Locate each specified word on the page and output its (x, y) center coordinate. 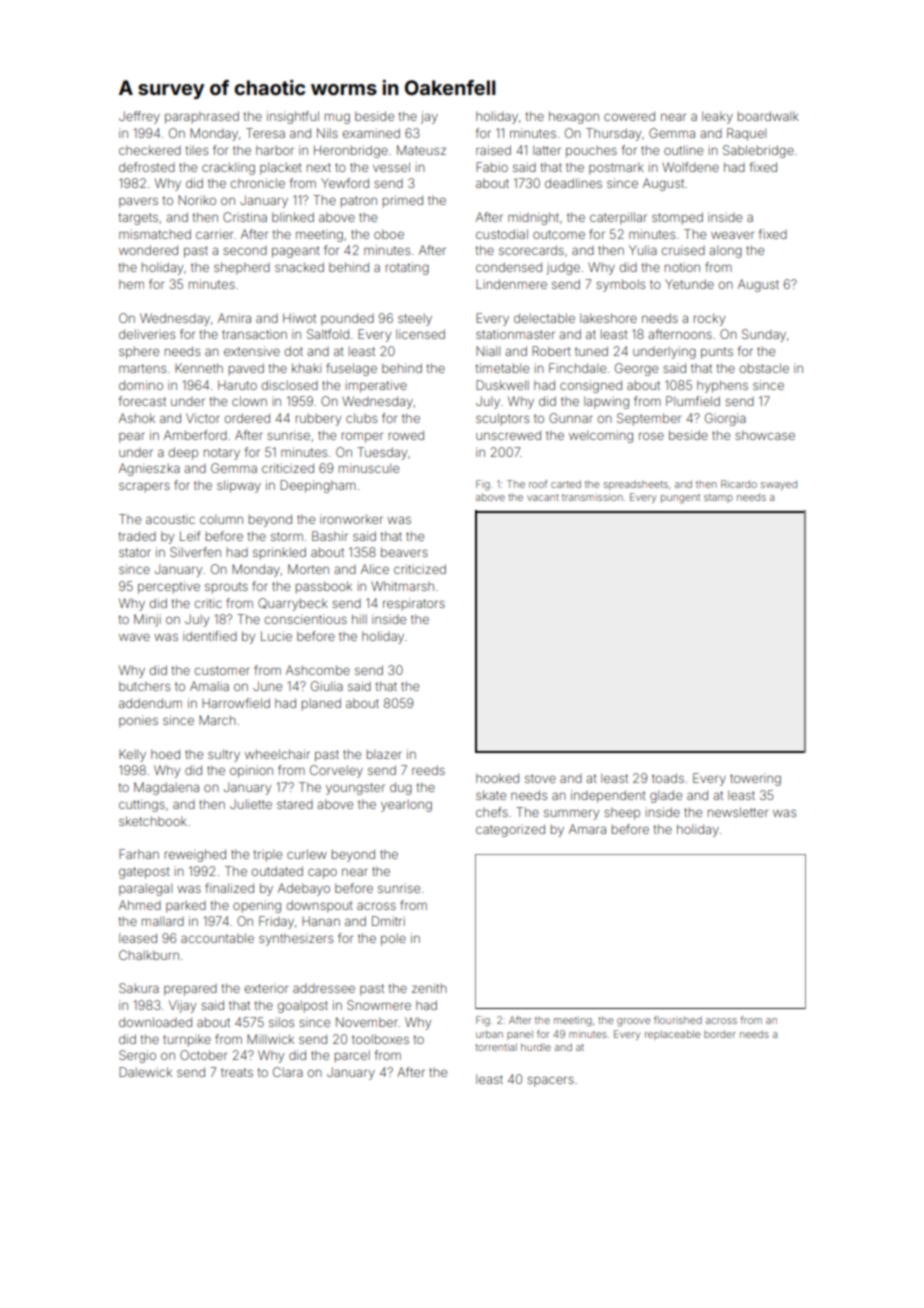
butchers (144, 686)
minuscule (369, 468)
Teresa (265, 133)
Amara (587, 829)
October (203, 1055)
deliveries (147, 334)
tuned (591, 351)
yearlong (406, 805)
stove (540, 778)
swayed (779, 485)
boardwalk (768, 116)
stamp (718, 498)
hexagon (574, 117)
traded (137, 536)
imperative (376, 386)
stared (295, 804)
